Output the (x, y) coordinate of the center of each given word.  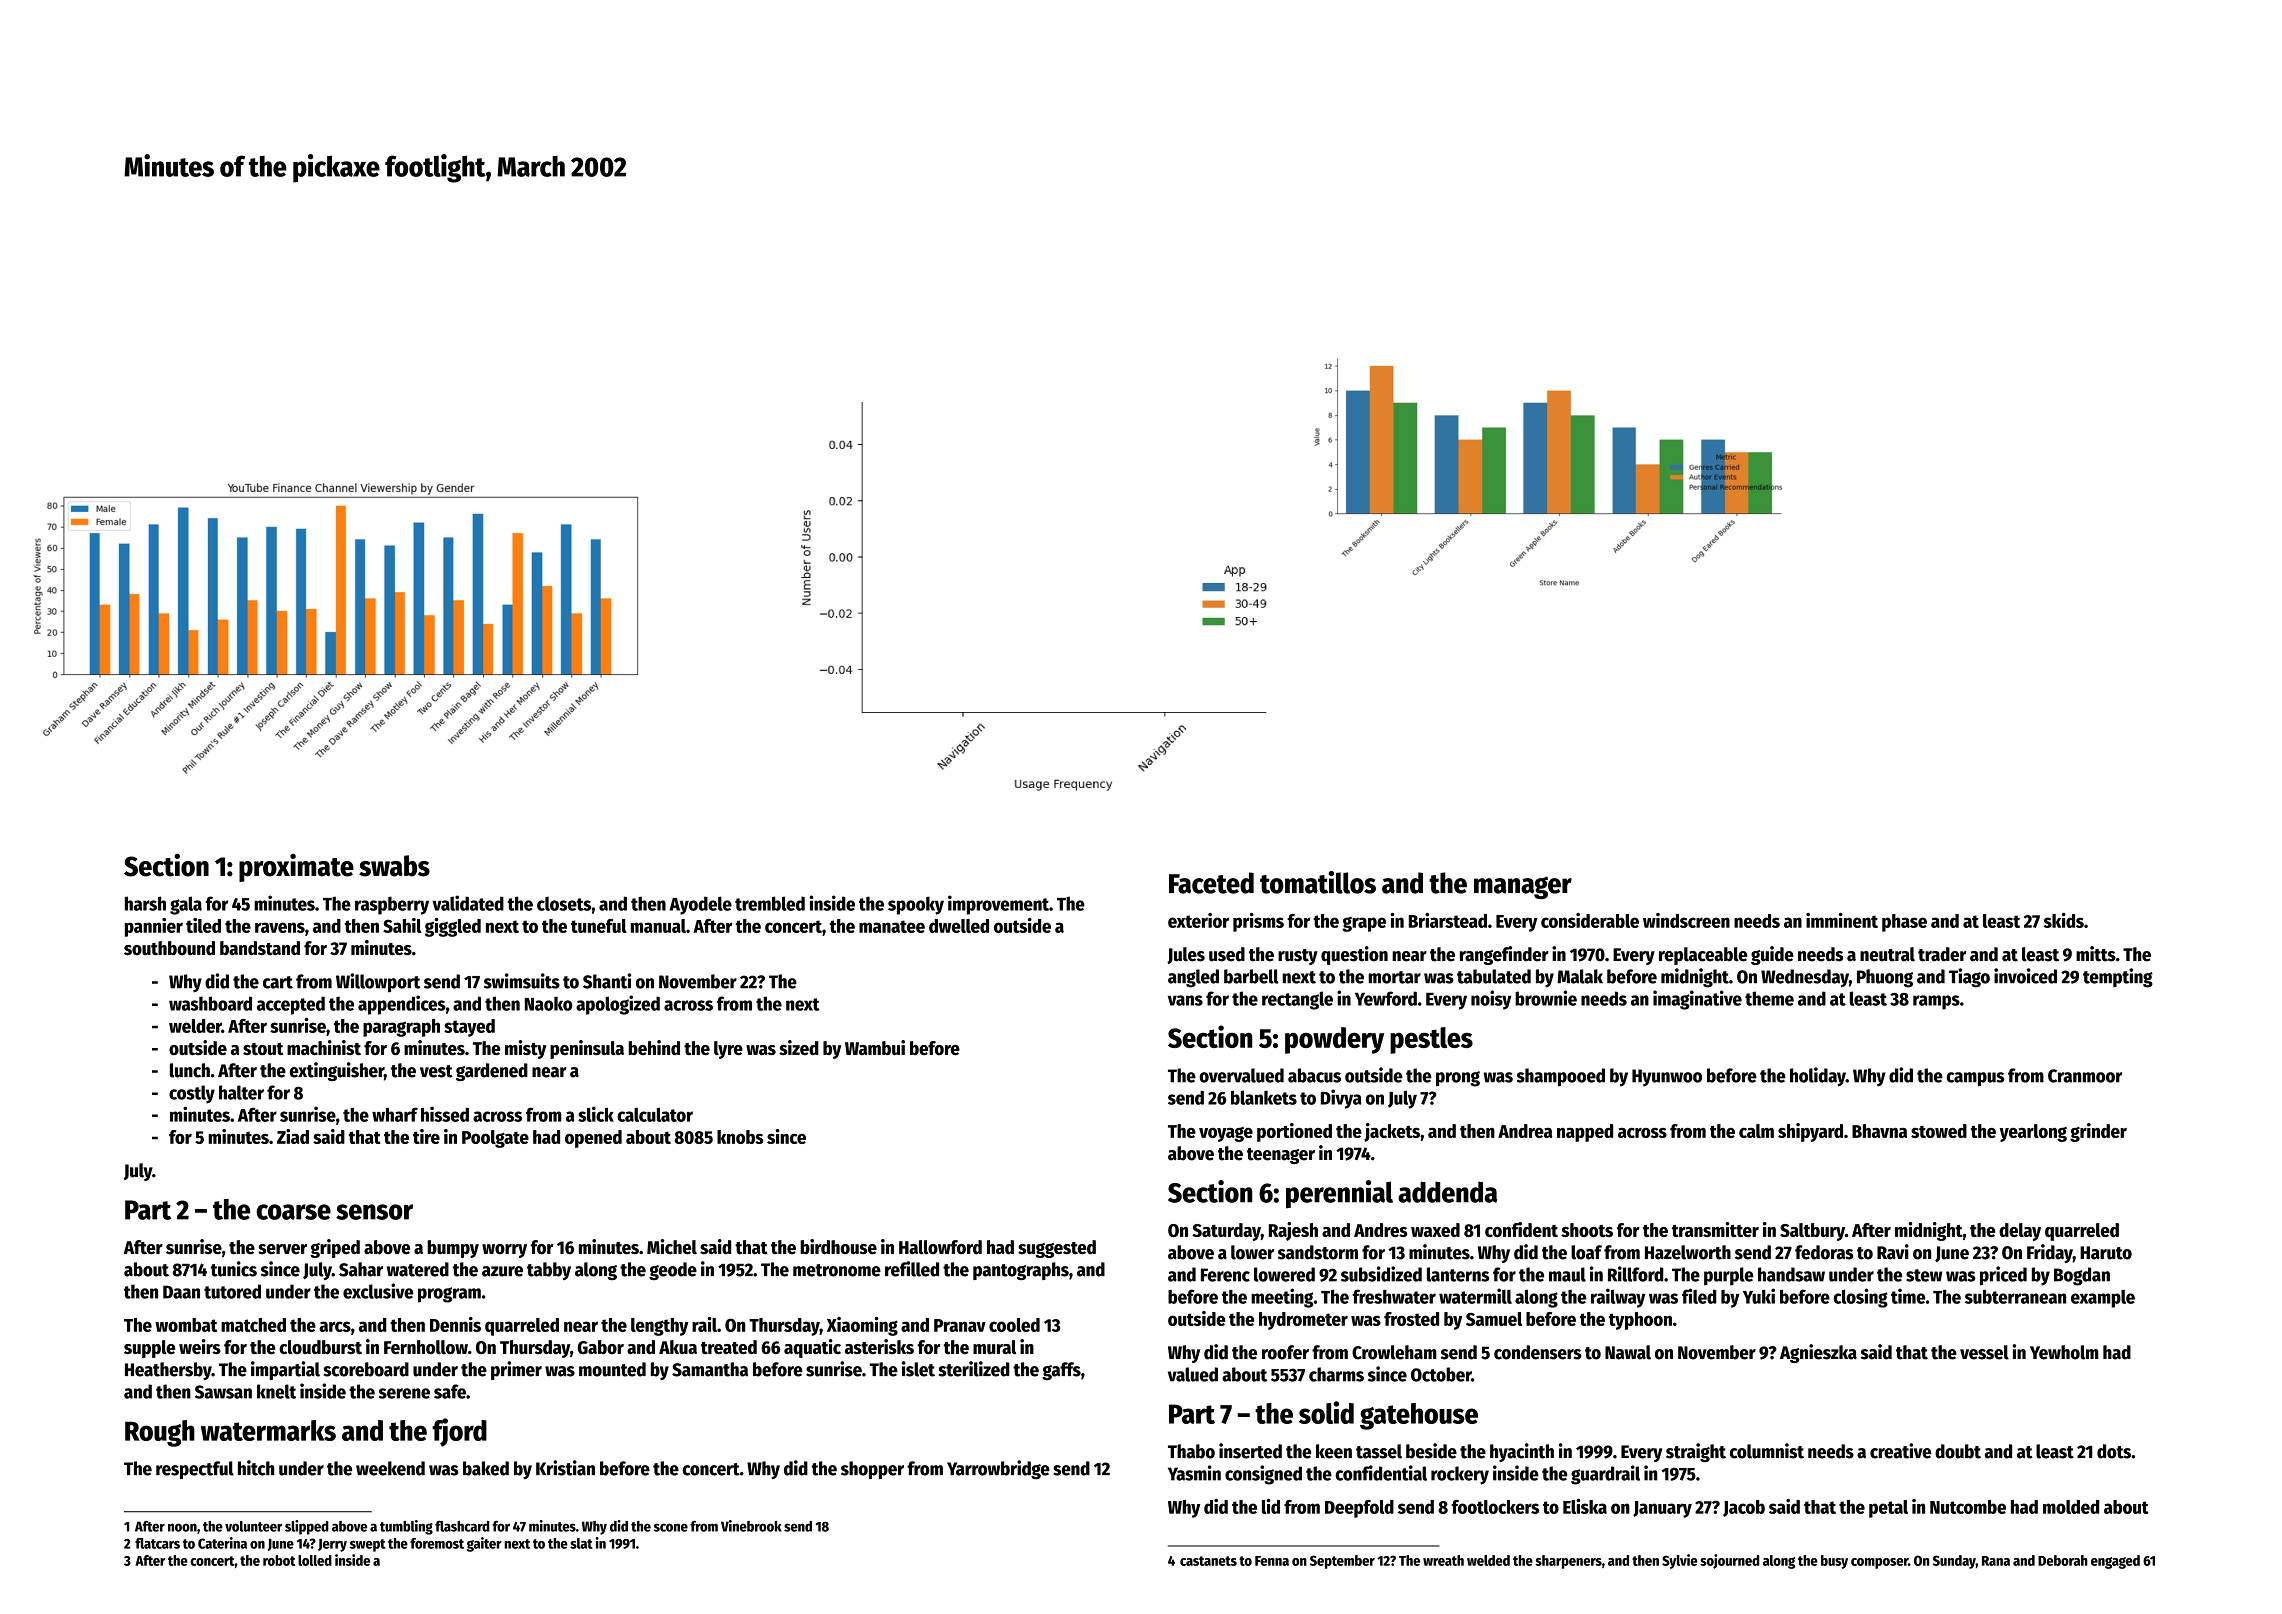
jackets (1392, 1132)
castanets (1208, 1561)
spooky (916, 905)
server (282, 1249)
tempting (2118, 978)
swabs (394, 866)
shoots (1587, 1230)
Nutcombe (1968, 1507)
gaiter (484, 1544)
